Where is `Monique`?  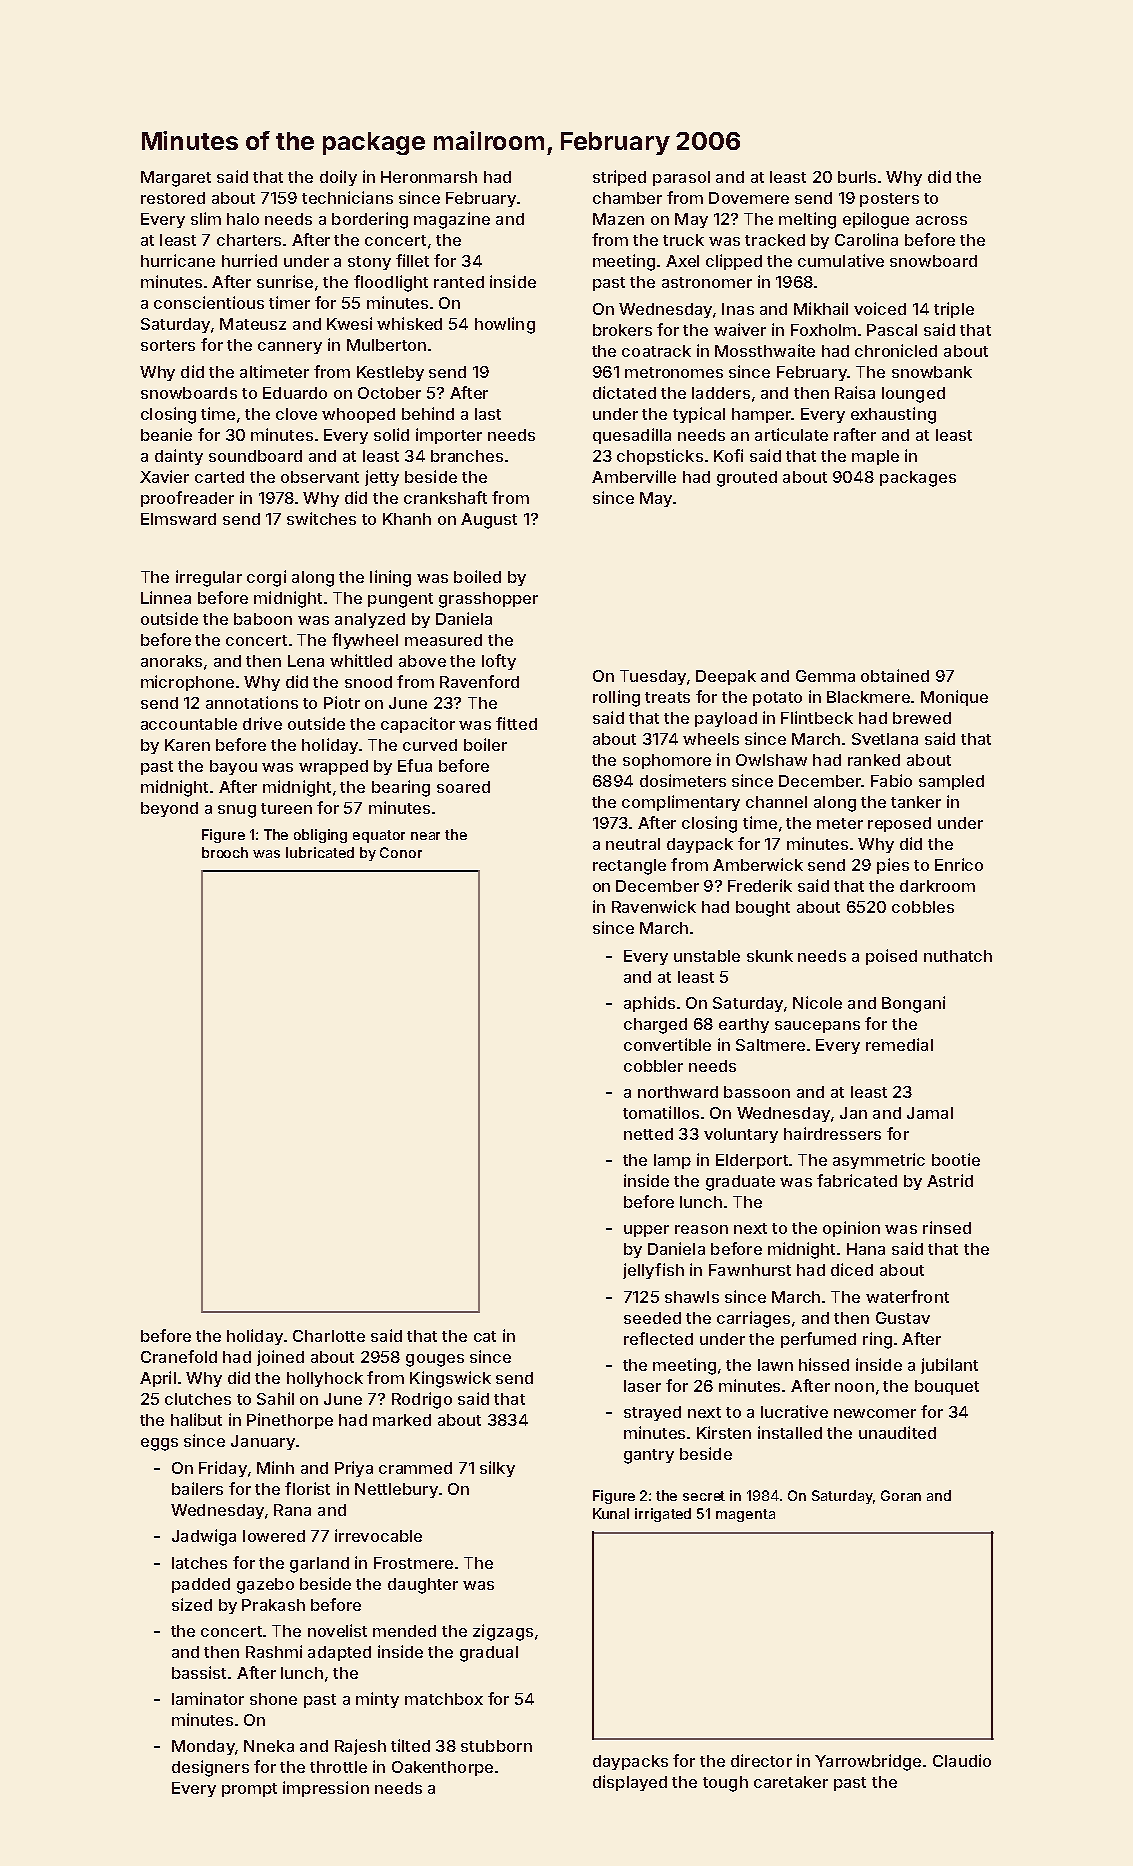 Monique is located at coordinates (954, 698).
